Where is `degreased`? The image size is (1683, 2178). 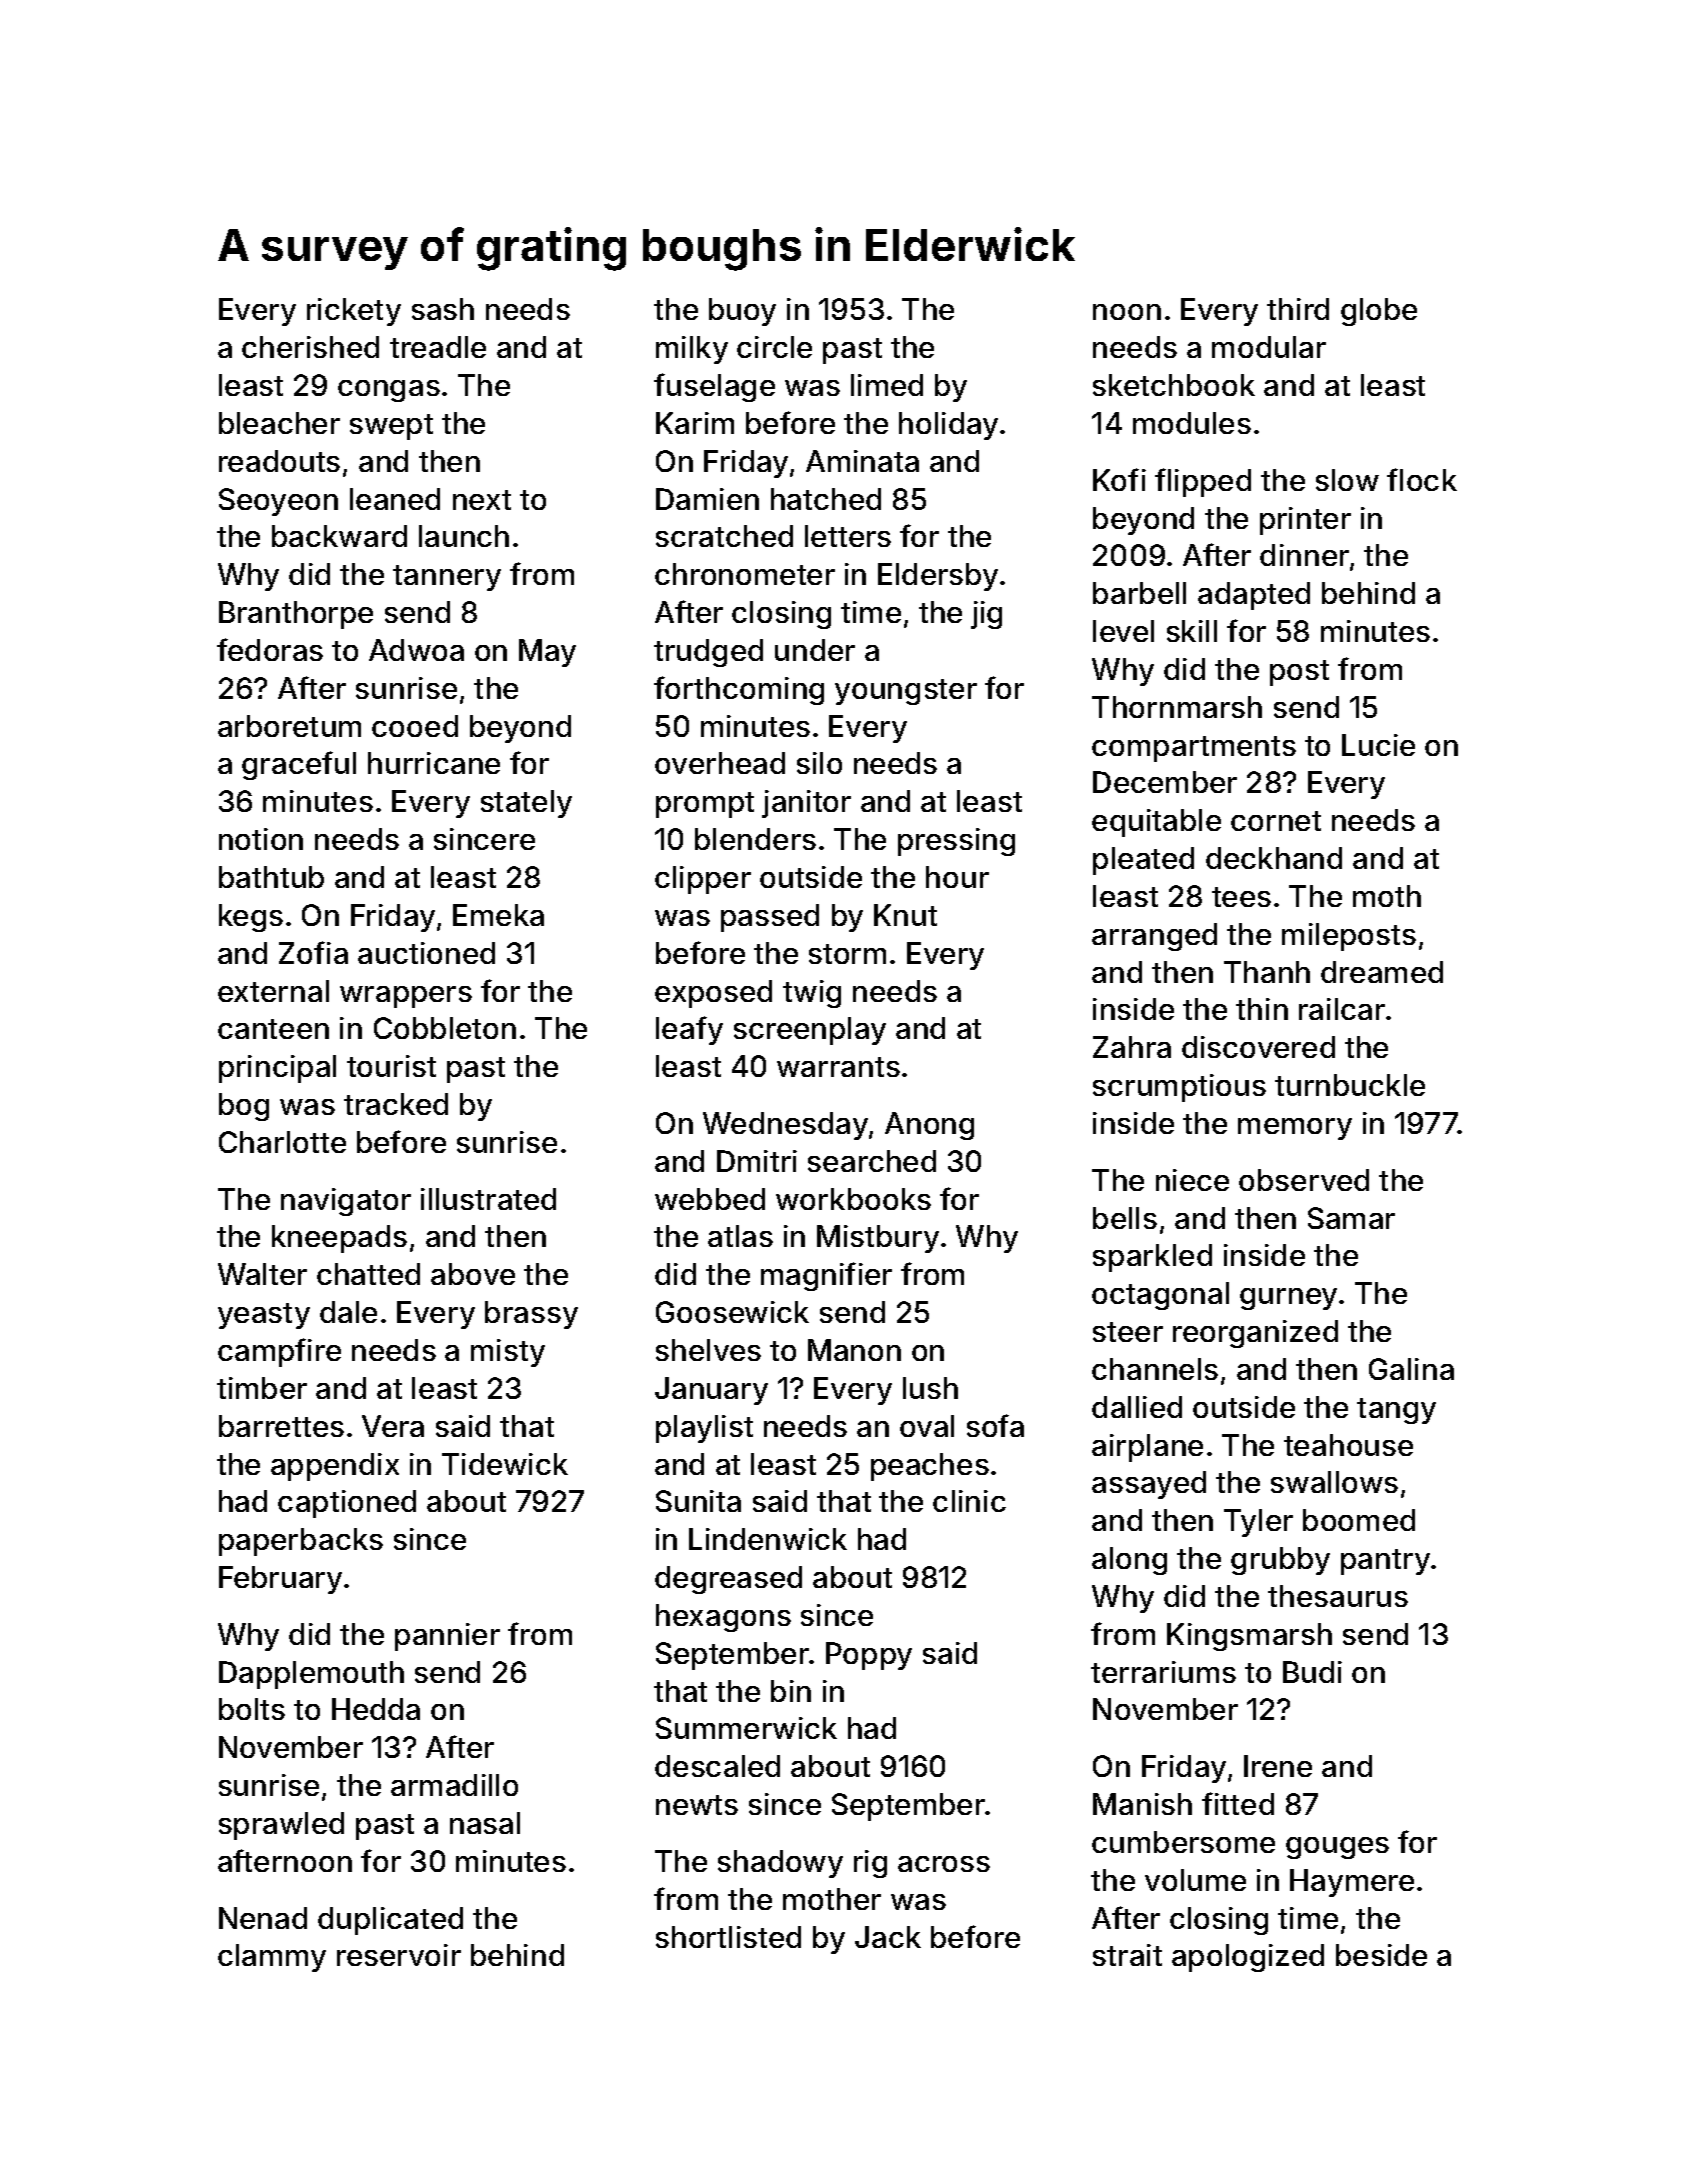
degreased is located at coordinates (728, 1580).
